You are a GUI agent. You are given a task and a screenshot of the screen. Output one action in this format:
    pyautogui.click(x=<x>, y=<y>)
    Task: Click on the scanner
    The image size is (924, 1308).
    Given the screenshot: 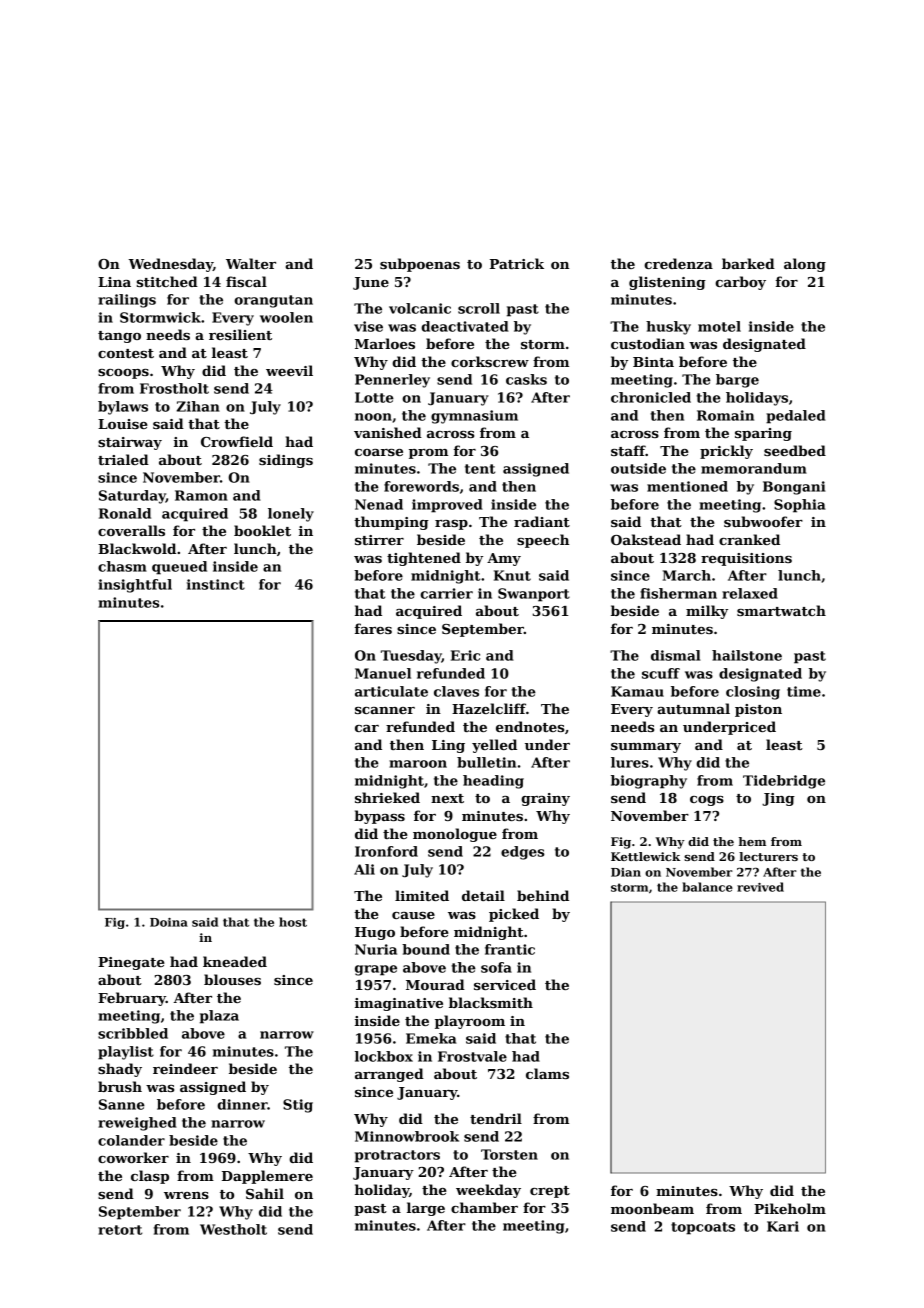 What is the action you would take?
    pyautogui.click(x=385, y=710)
